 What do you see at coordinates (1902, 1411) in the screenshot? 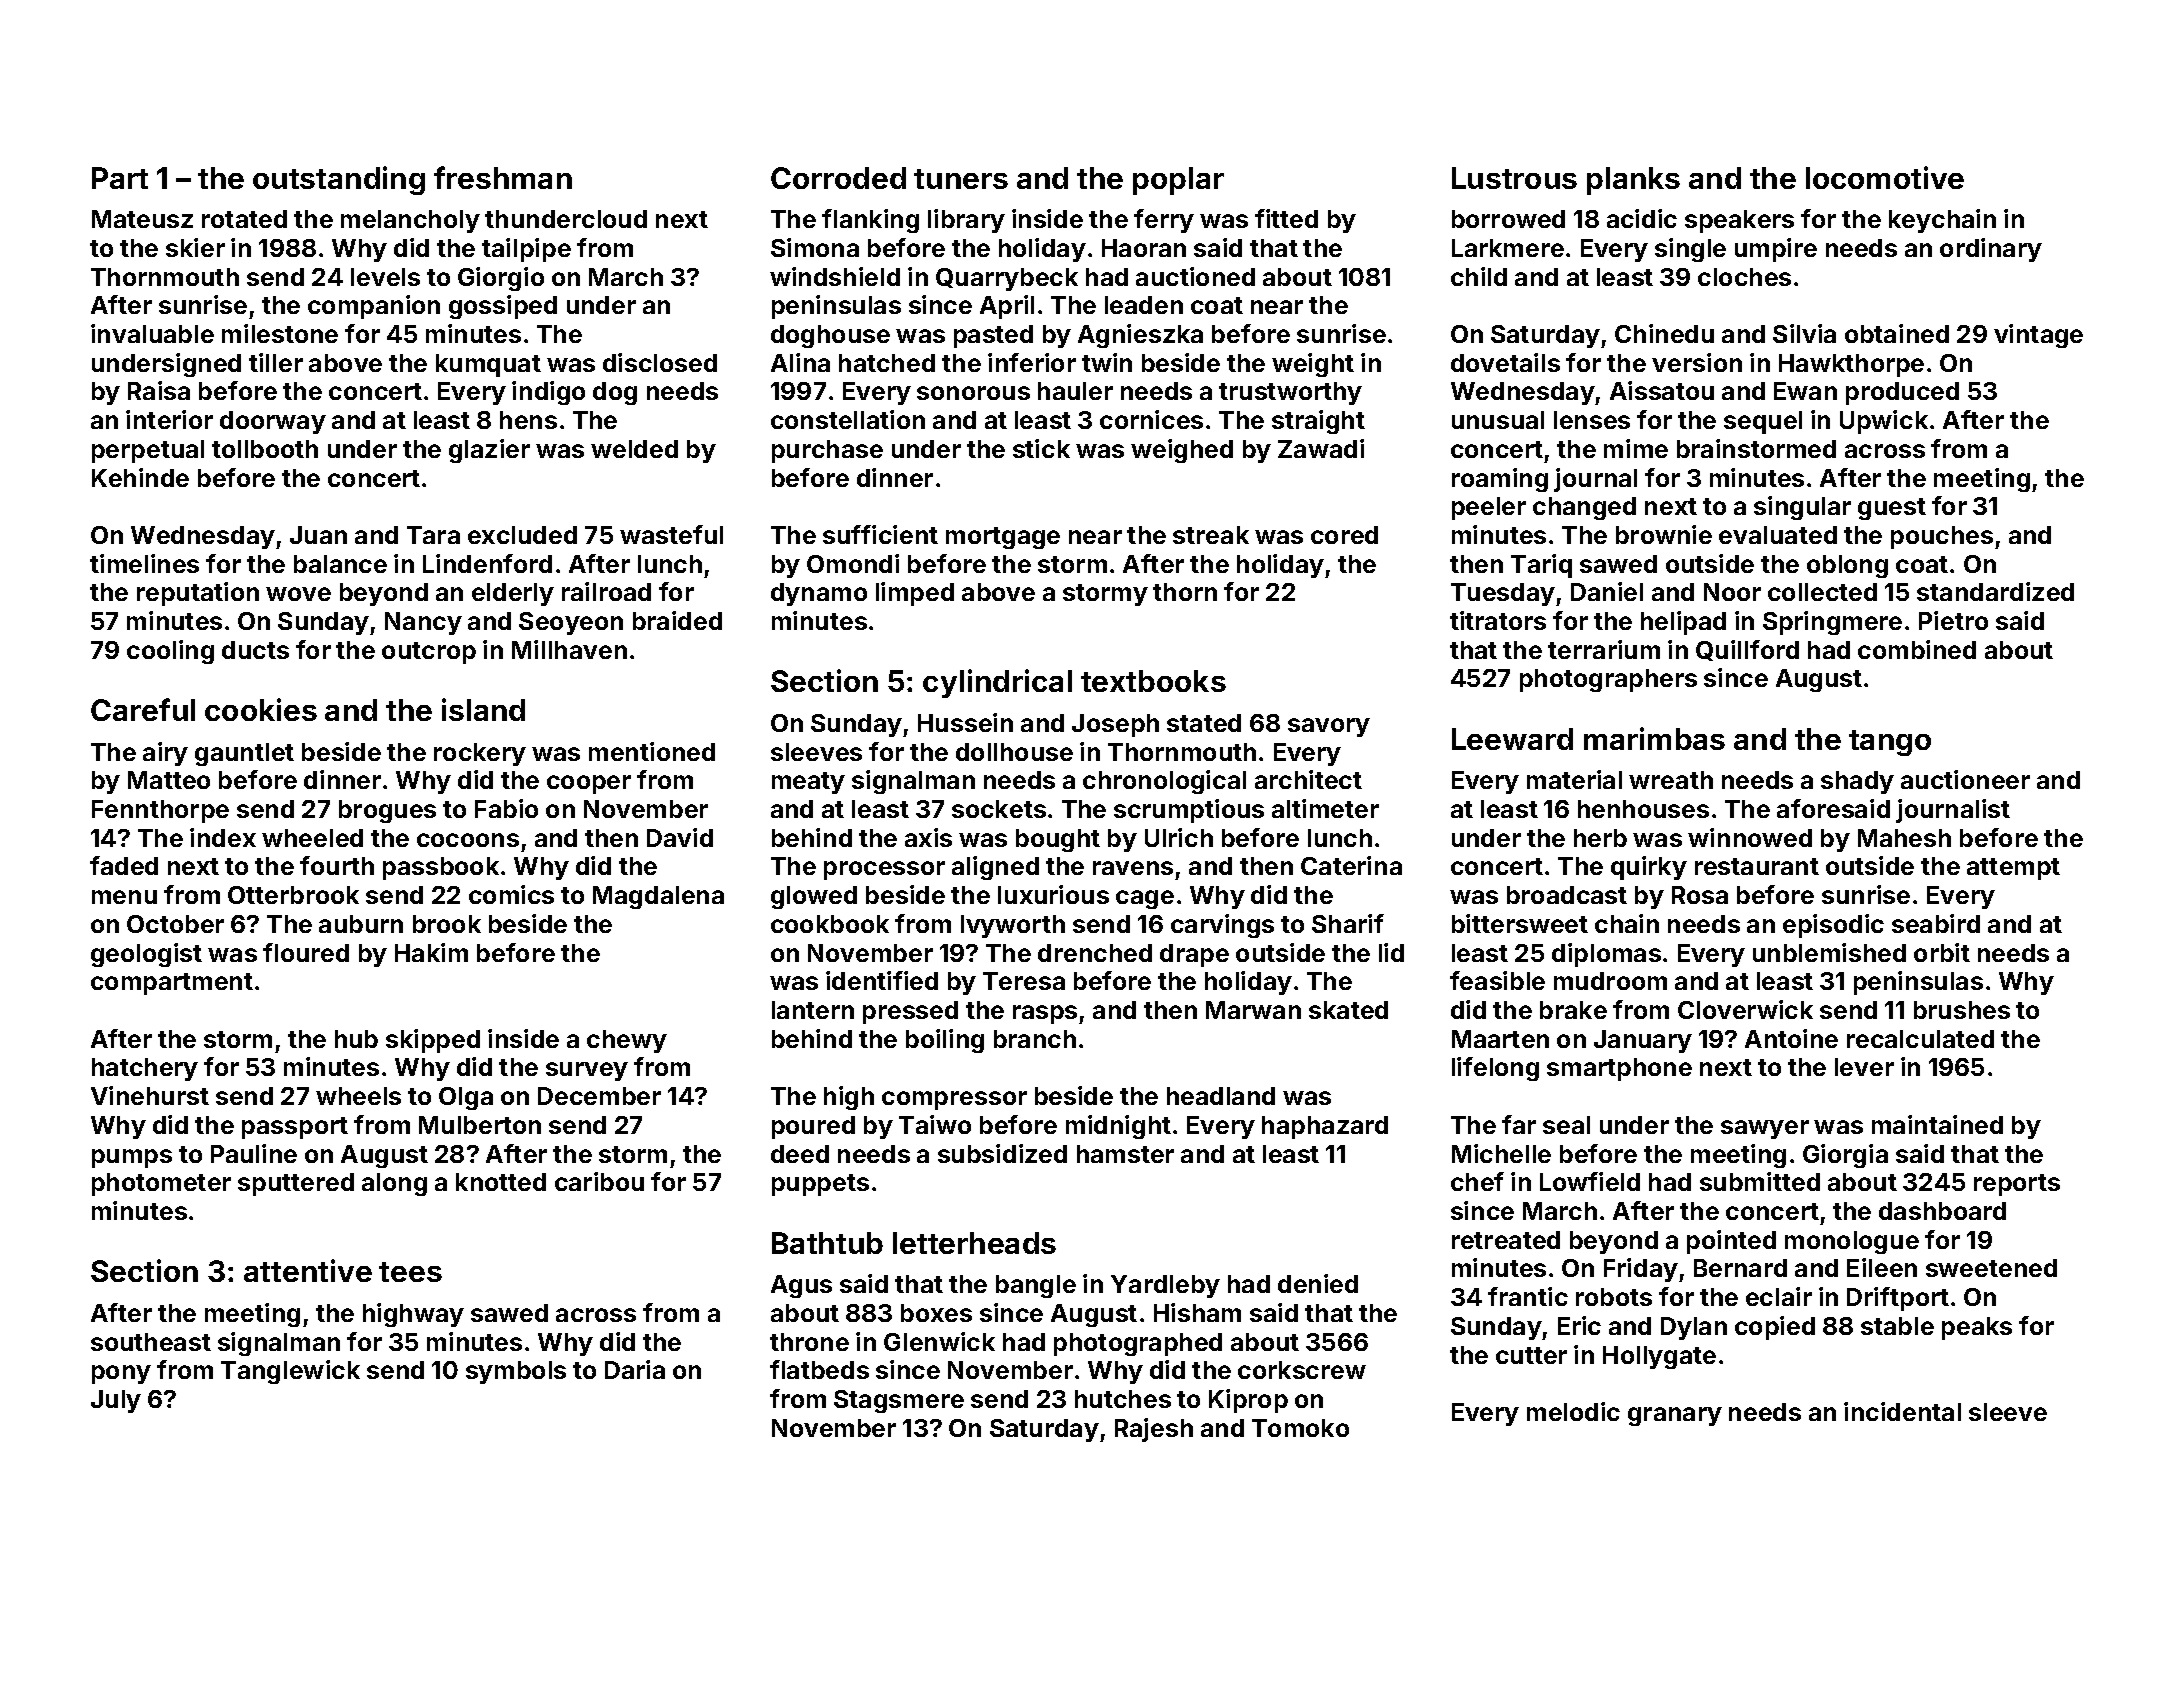
I see `incidental` at bounding box center [1902, 1411].
